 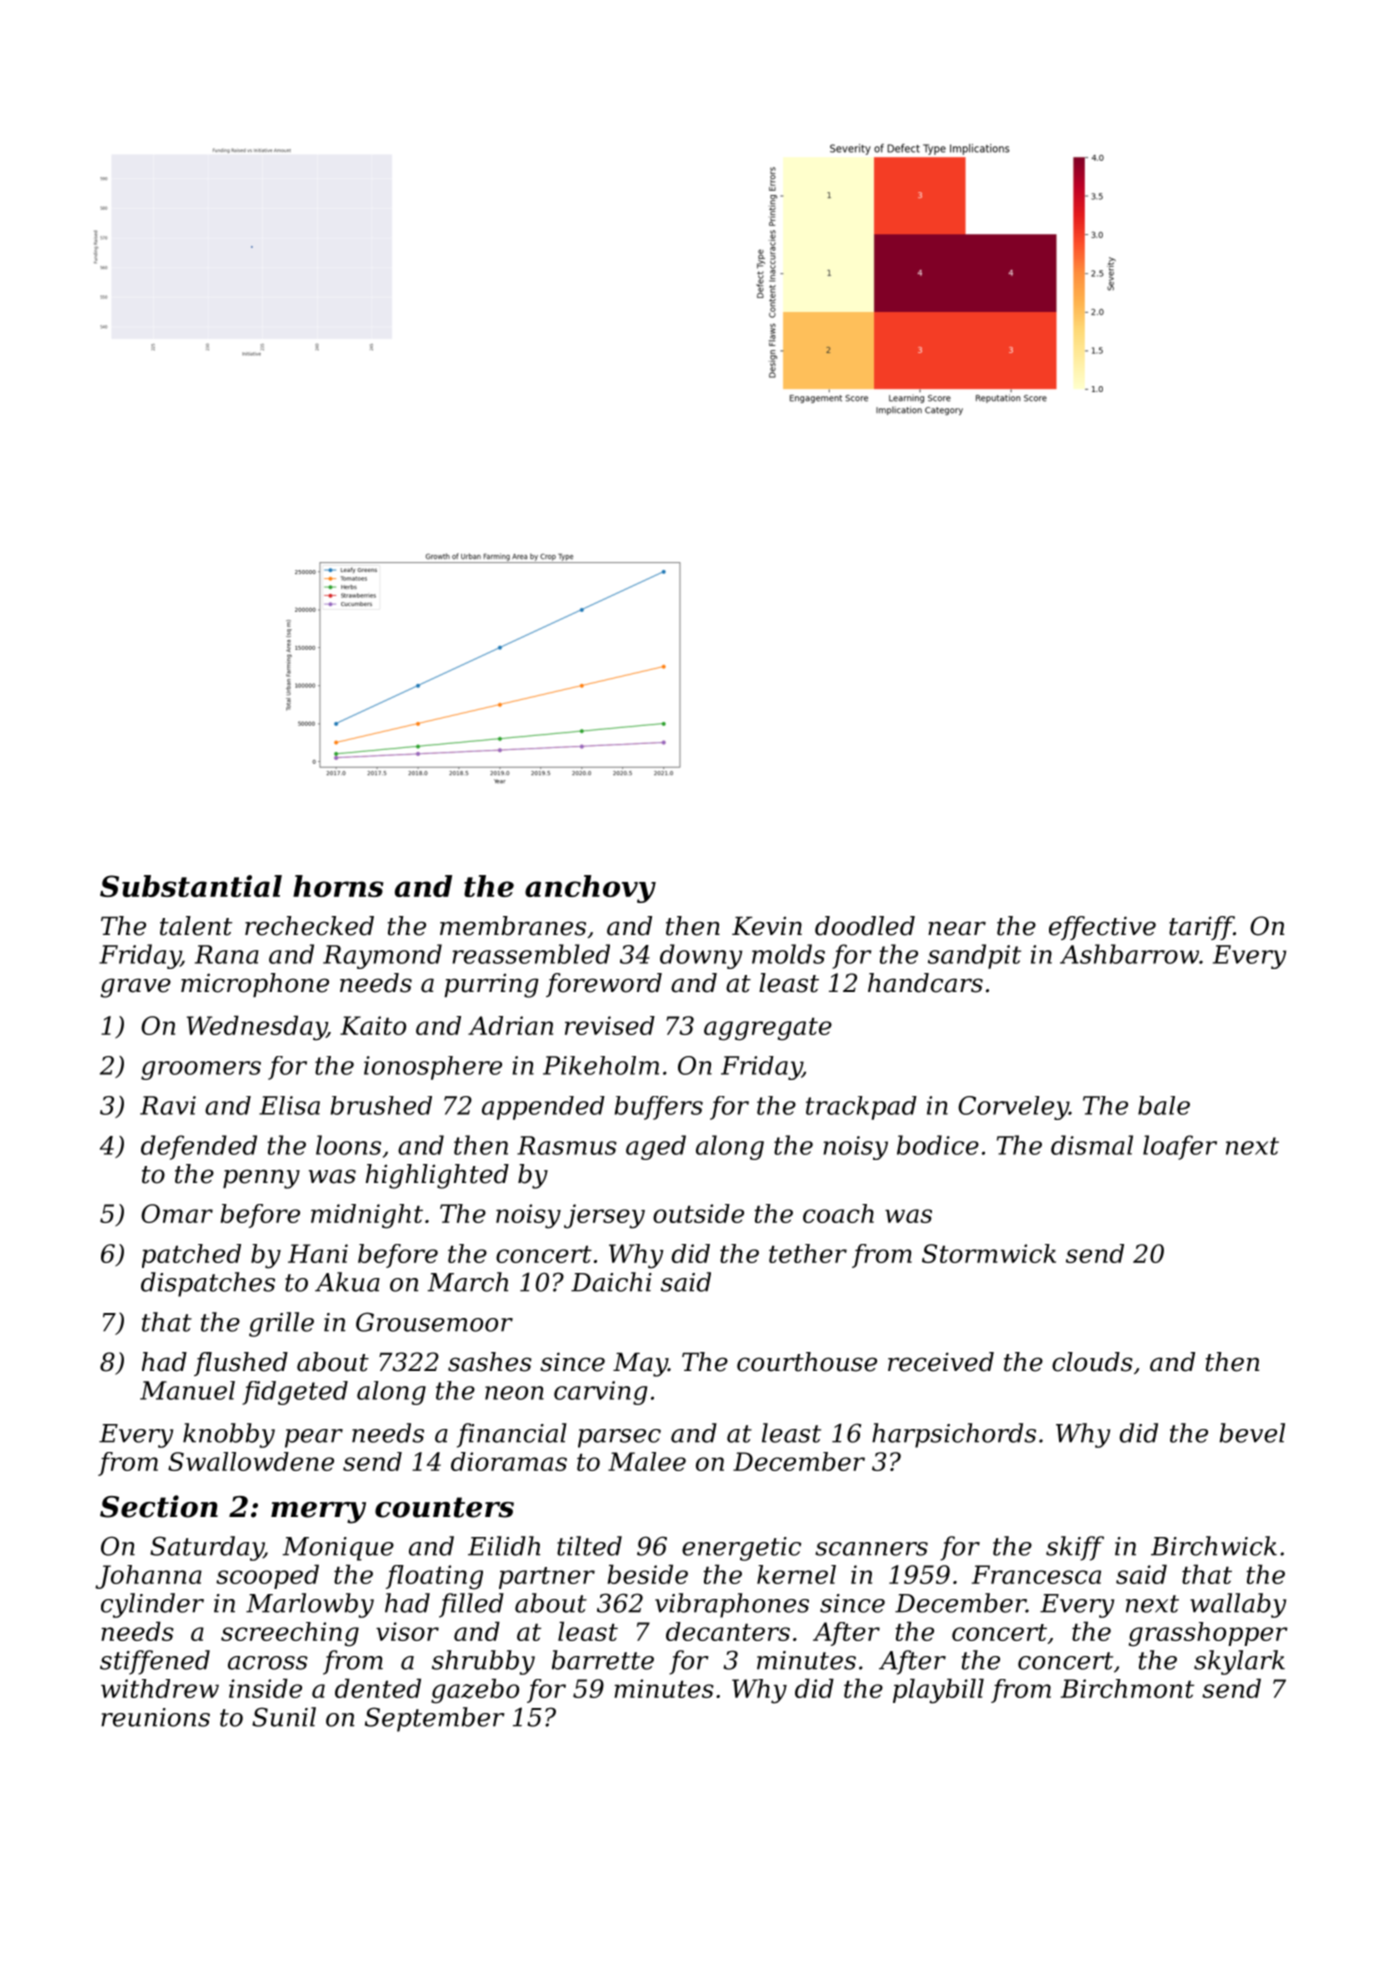 I want to click on Malee, so click(x=647, y=1461).
